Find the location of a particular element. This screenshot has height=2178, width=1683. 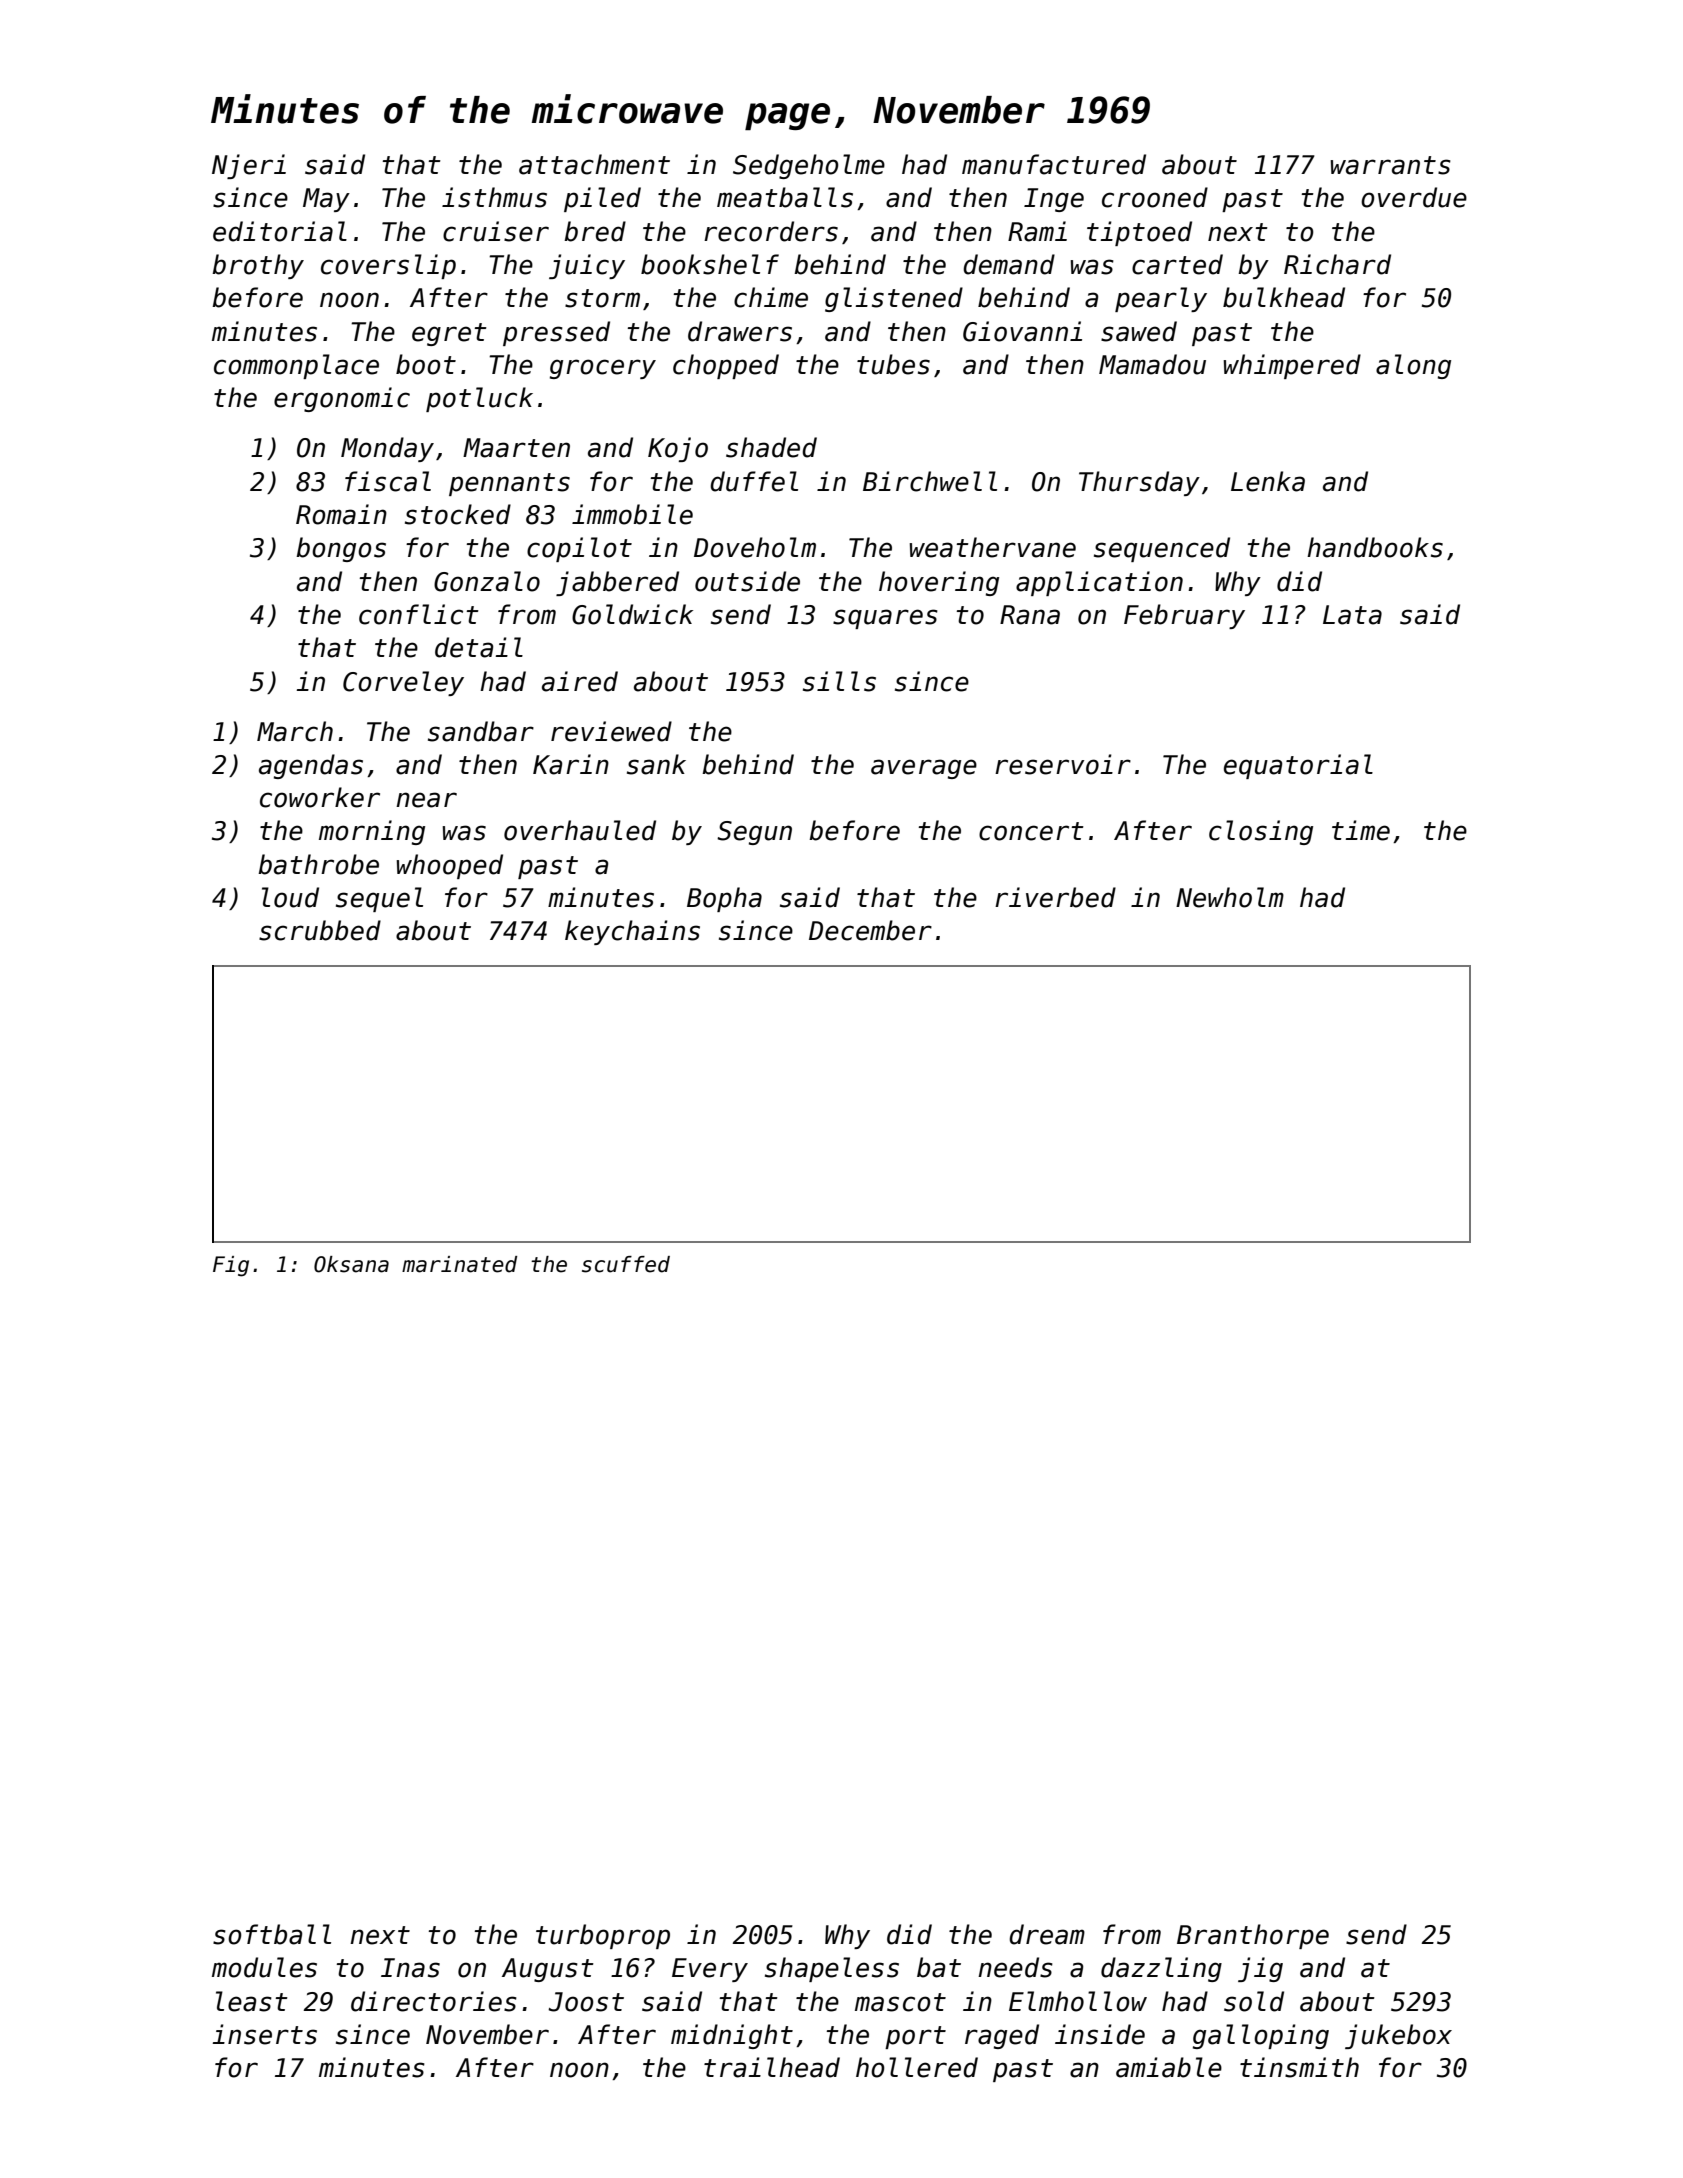

Inas is located at coordinates (410, 1968).
